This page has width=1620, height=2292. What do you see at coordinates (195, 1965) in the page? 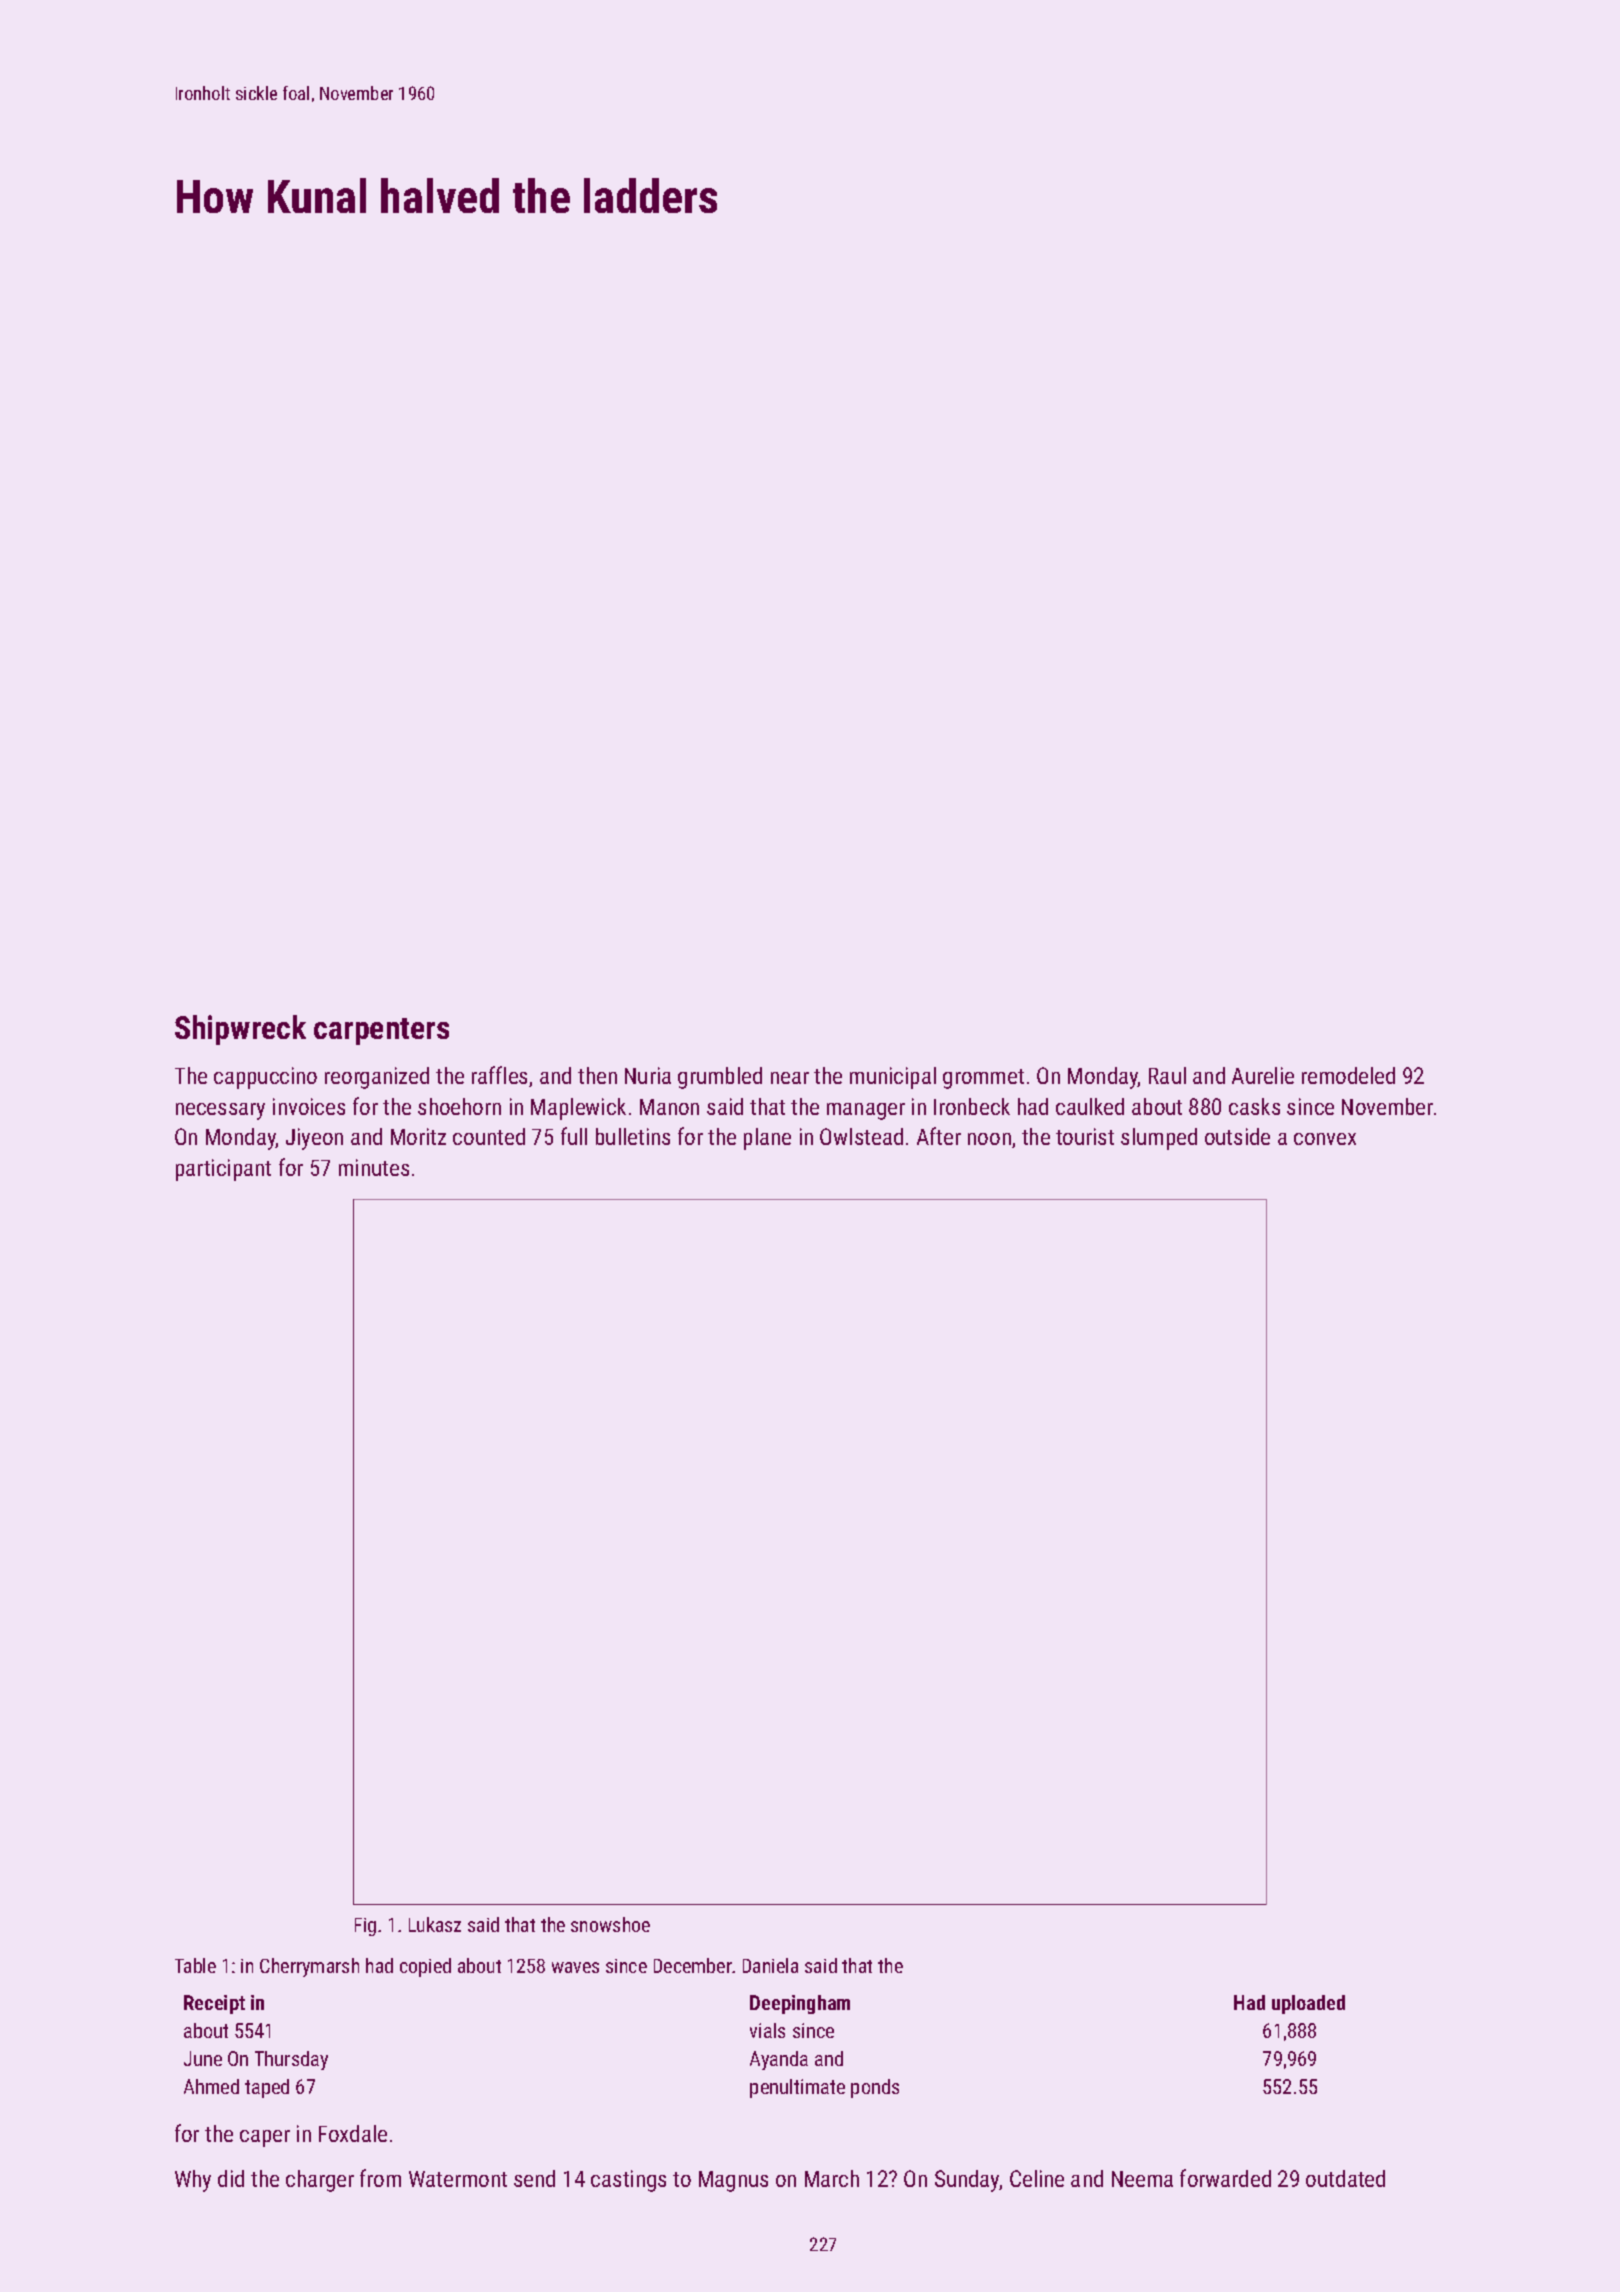
I see `Table` at bounding box center [195, 1965].
